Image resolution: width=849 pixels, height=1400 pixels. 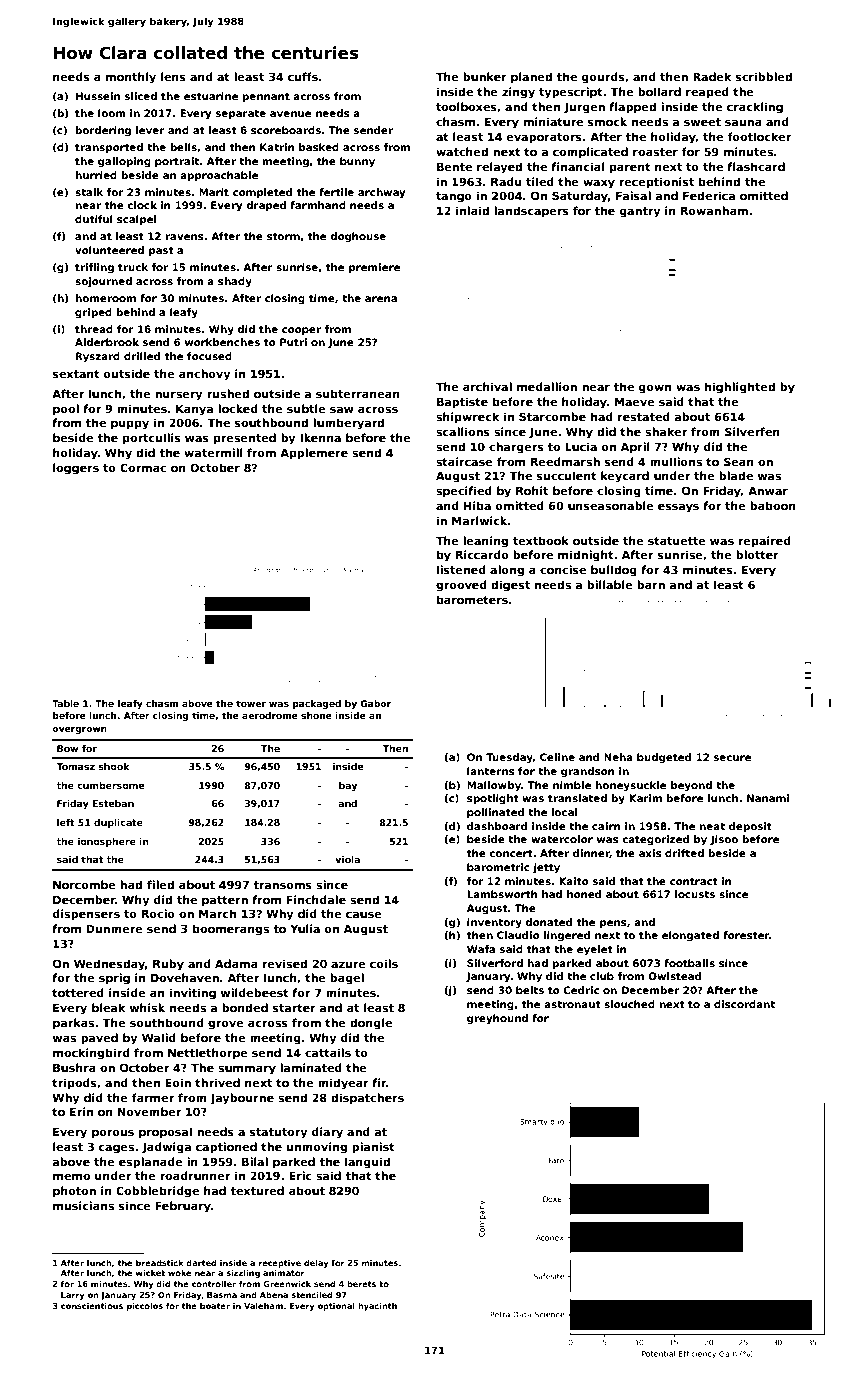 What do you see at coordinates (712, 76) in the document?
I see `Radek` at bounding box center [712, 76].
